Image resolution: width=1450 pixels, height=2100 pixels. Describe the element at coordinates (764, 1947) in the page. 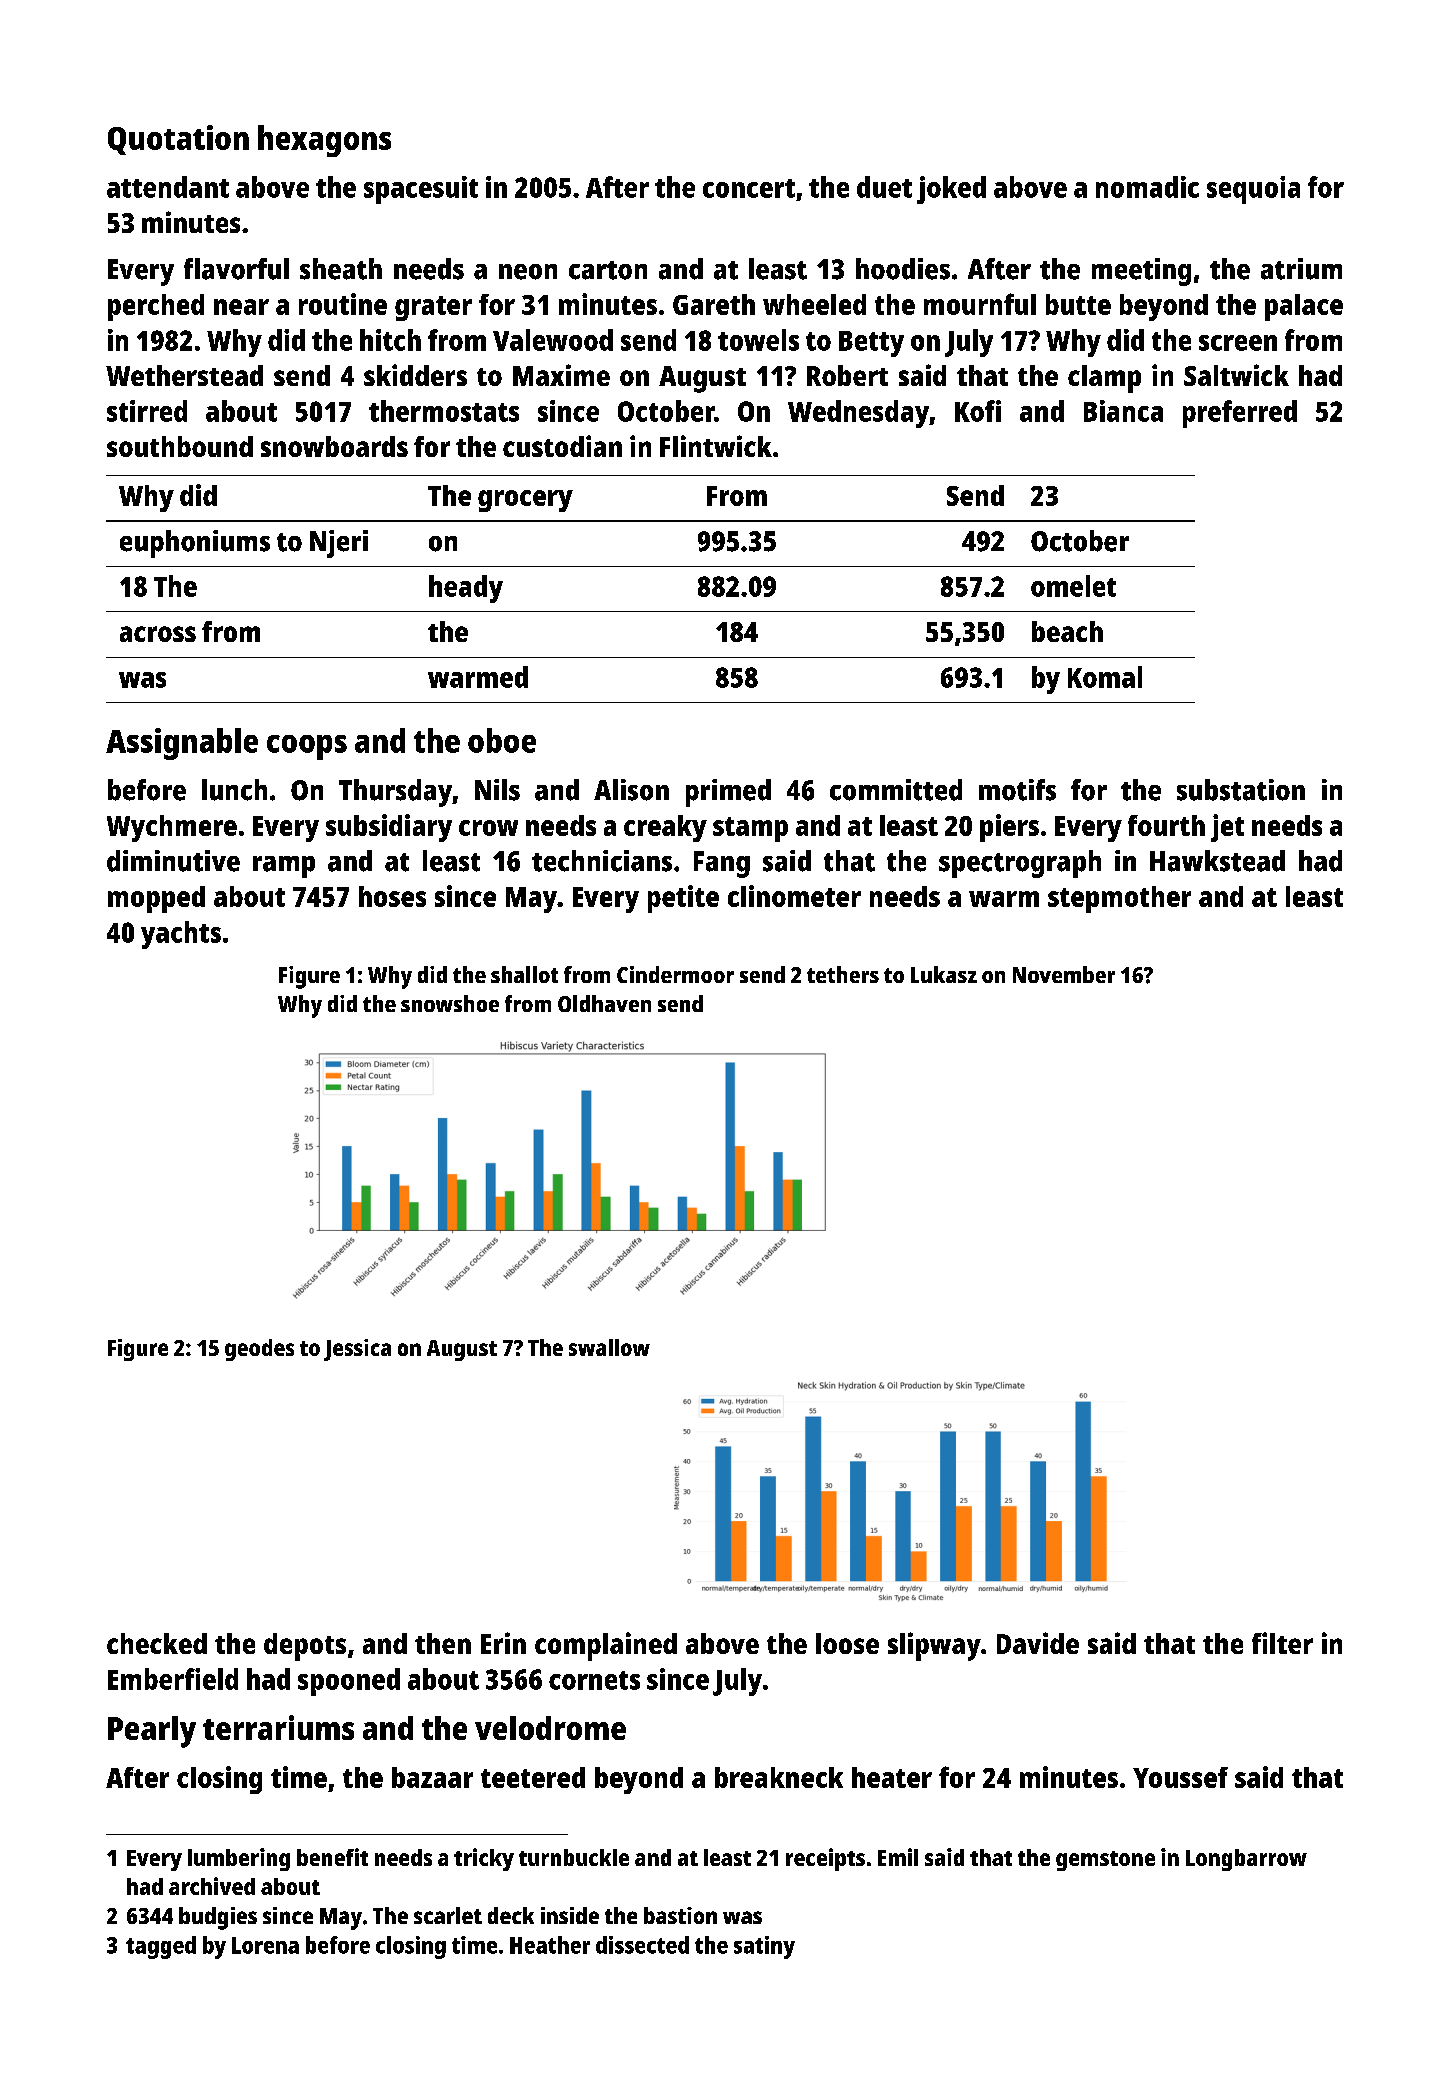

I see `satiny` at that location.
